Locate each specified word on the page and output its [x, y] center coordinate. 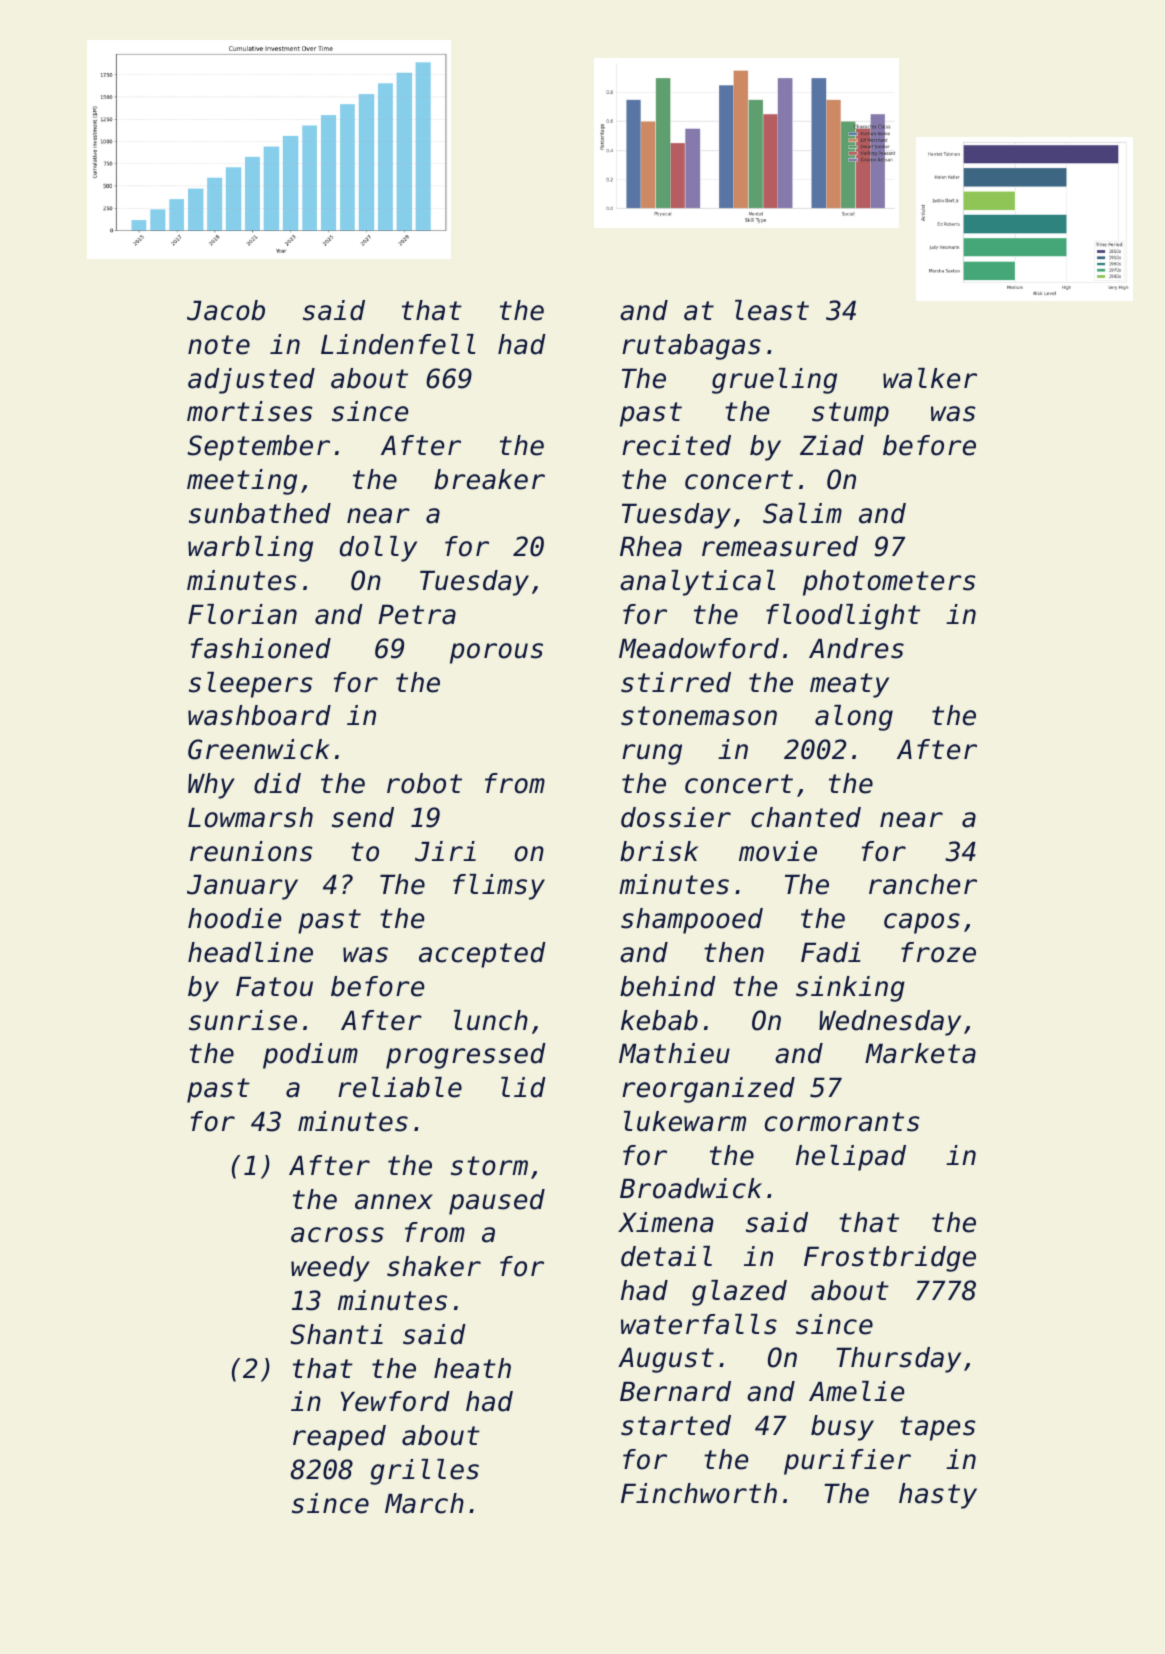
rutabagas [691, 347]
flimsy [499, 887]
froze [938, 952]
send [363, 817]
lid [523, 1087]
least [772, 310]
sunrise [243, 1020]
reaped [339, 1438]
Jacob [226, 310]
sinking [850, 989]
